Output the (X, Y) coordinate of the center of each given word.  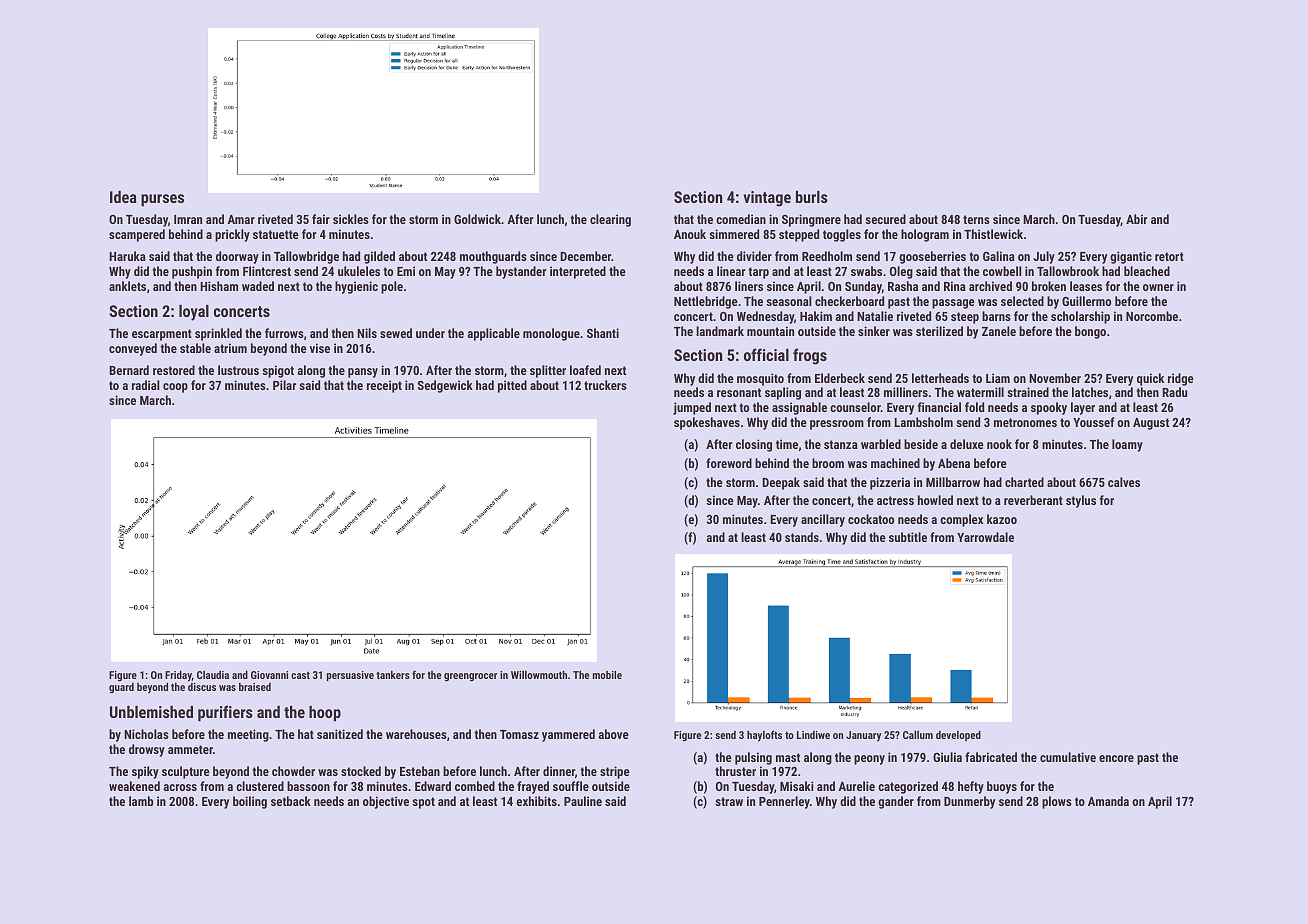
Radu (1174, 392)
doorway (237, 257)
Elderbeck (840, 378)
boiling (250, 802)
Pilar (284, 385)
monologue (551, 334)
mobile (607, 674)
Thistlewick (993, 234)
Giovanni (269, 675)
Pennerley (784, 802)
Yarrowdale (985, 537)
